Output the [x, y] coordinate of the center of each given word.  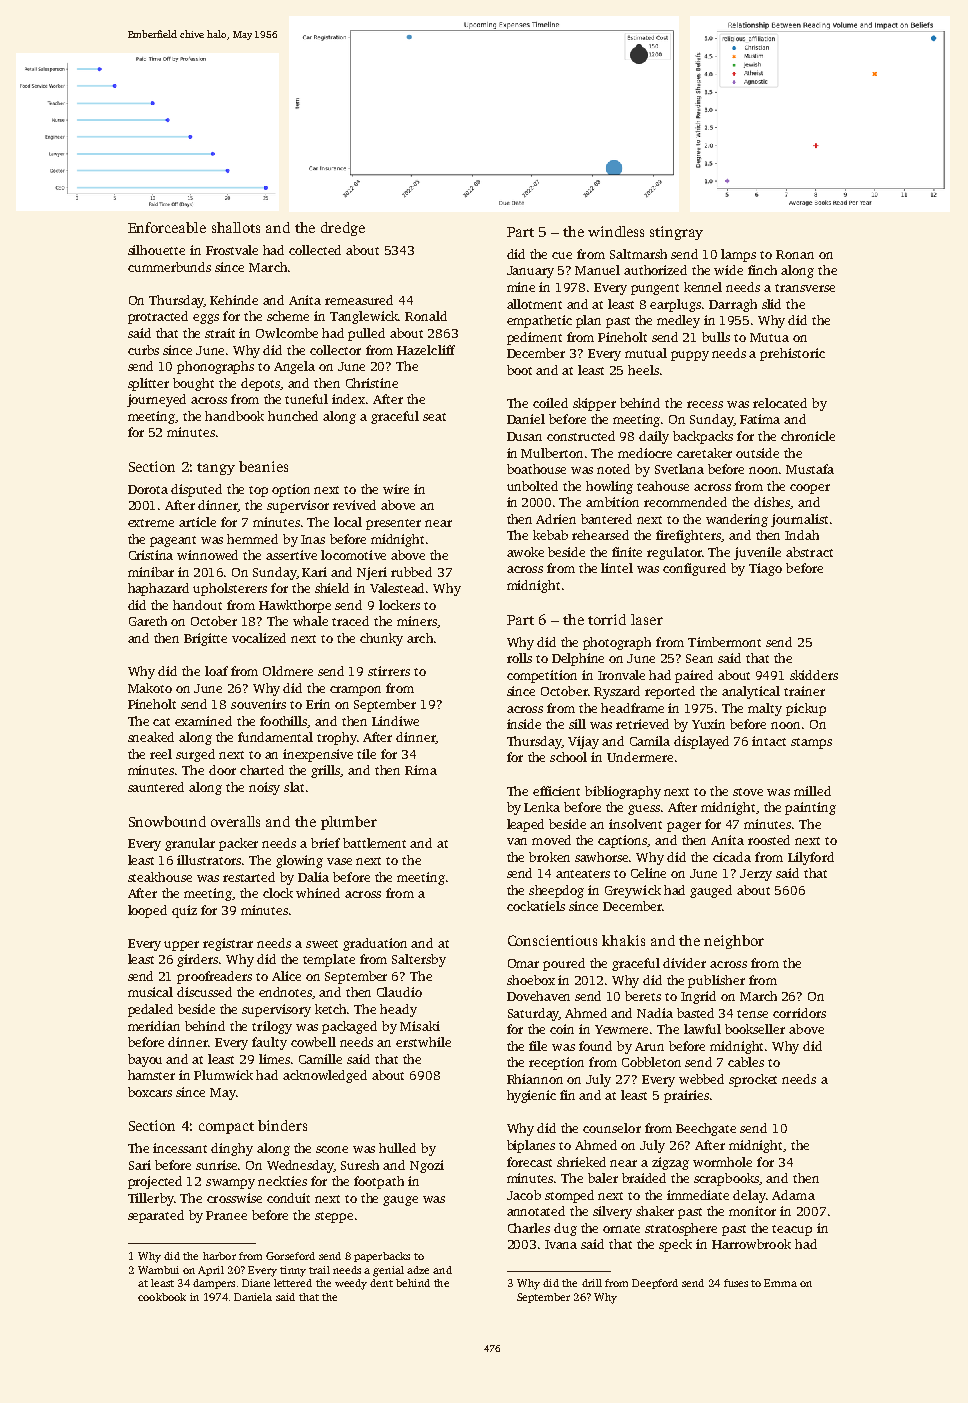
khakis [623, 940]
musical [150, 992]
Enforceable [167, 227]
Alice [286, 976]
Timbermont [724, 642]
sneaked [151, 737]
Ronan [795, 254]
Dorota [148, 489]
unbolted [532, 486]
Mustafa [810, 469]
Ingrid [698, 997]
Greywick [633, 891]
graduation [375, 944]
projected [155, 1182]
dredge [343, 229]
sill [577, 724]
